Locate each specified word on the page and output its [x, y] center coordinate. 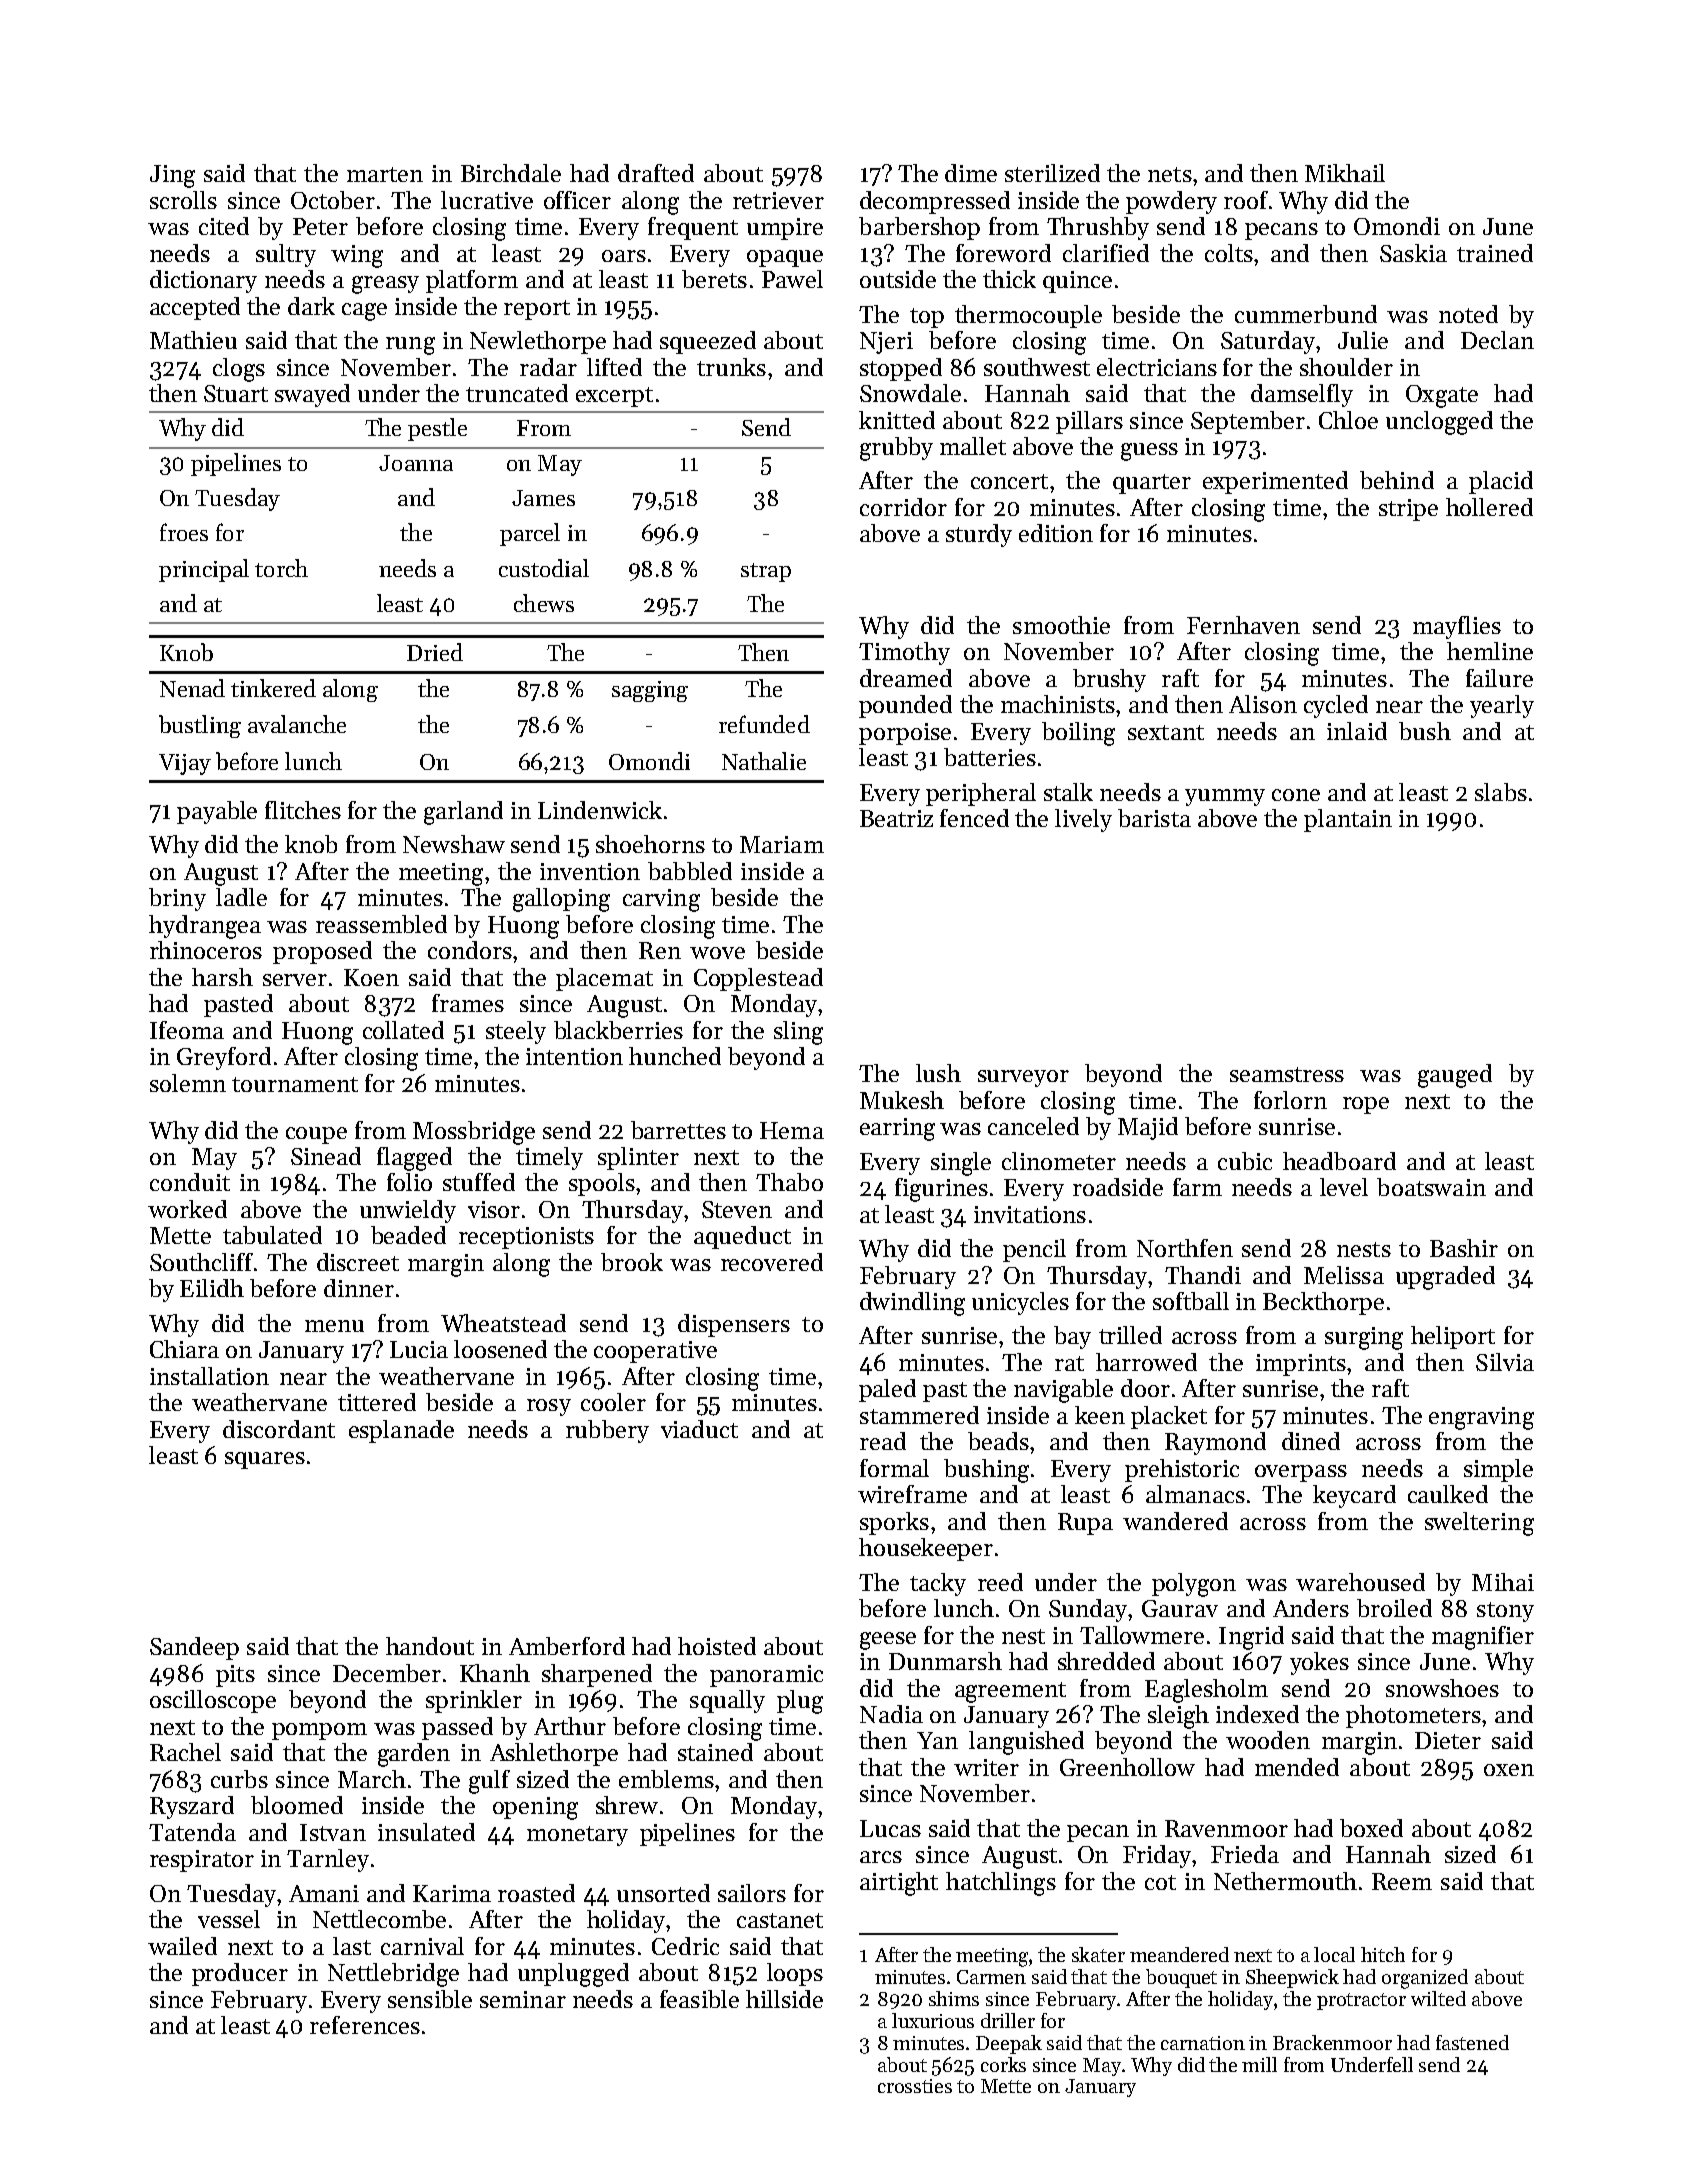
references [365, 2025]
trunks [731, 367]
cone [1296, 795]
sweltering [1479, 1524]
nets [1170, 174]
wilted [1438, 1998]
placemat [604, 979]
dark [311, 306]
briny [177, 899]
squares [265, 1460]
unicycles [1020, 1303]
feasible [699, 1999]
